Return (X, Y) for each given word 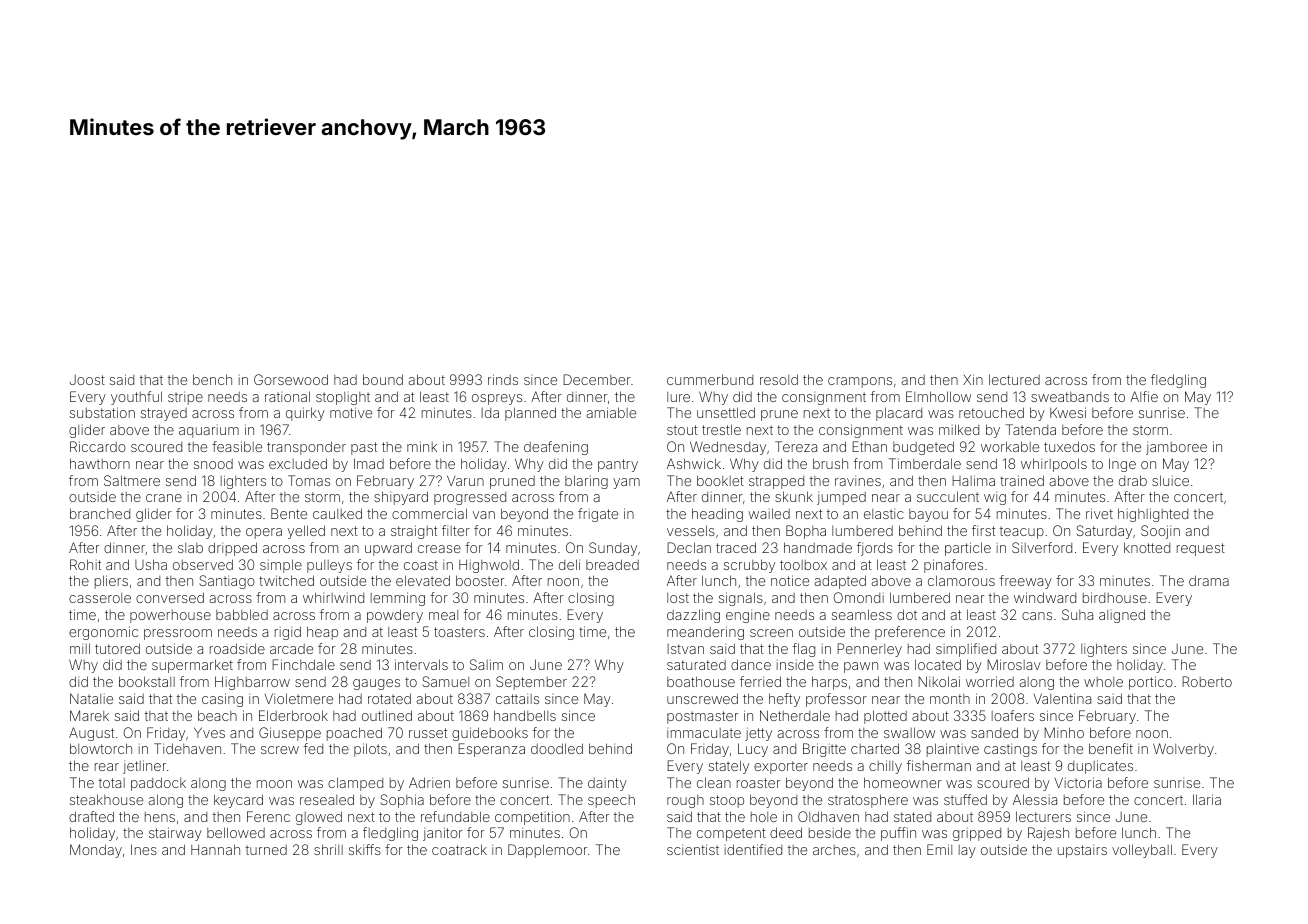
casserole (100, 598)
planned (530, 414)
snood (213, 464)
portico (1151, 683)
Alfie (1144, 396)
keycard (238, 801)
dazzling (693, 616)
